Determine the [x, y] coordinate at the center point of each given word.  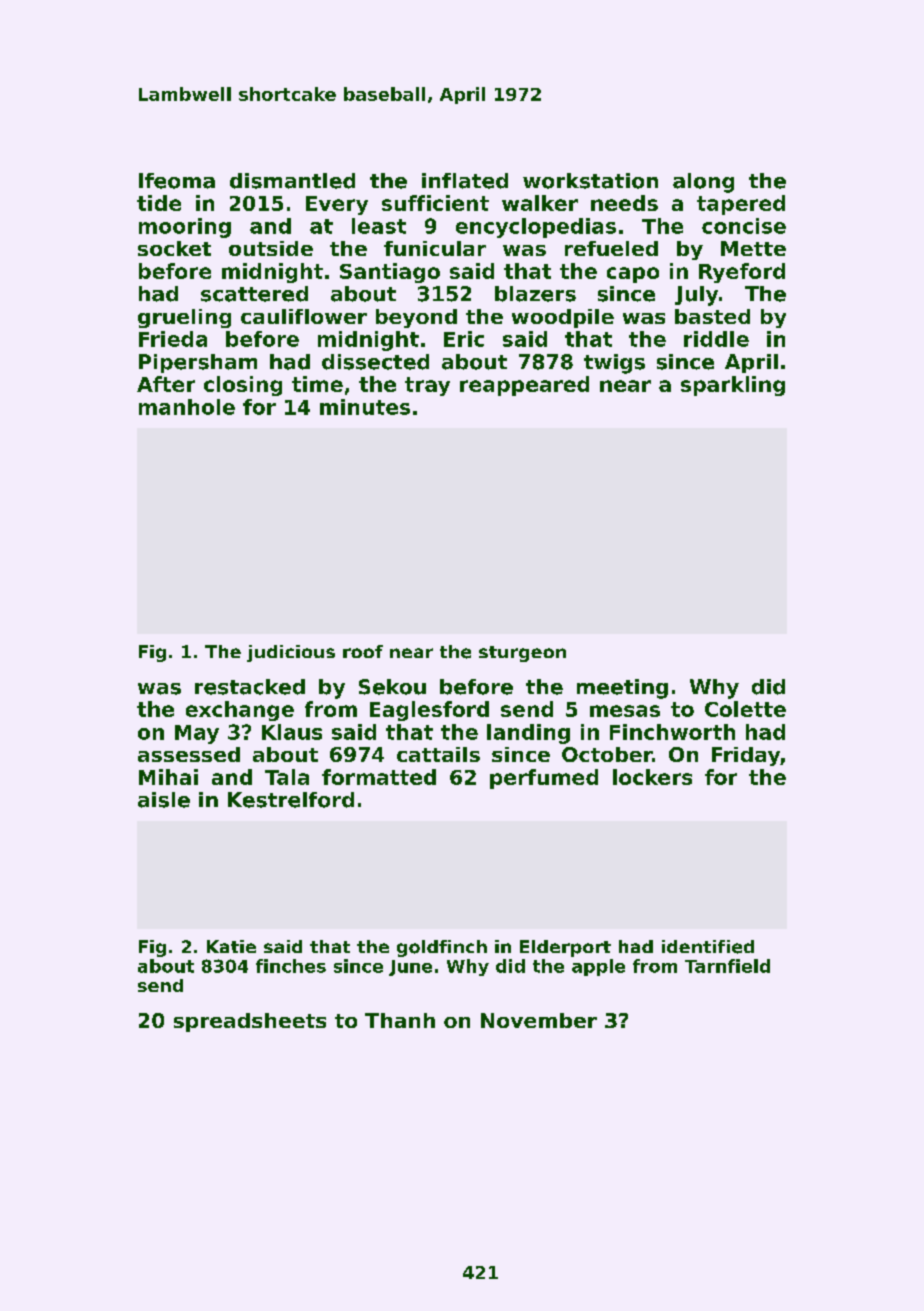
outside [271, 248]
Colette [745, 709]
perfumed [544, 779]
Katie [231, 946]
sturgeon [522, 654]
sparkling [733, 386]
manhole [187, 407]
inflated [465, 181]
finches [291, 966]
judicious [291, 653]
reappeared [524, 386]
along [703, 183]
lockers [652, 777]
